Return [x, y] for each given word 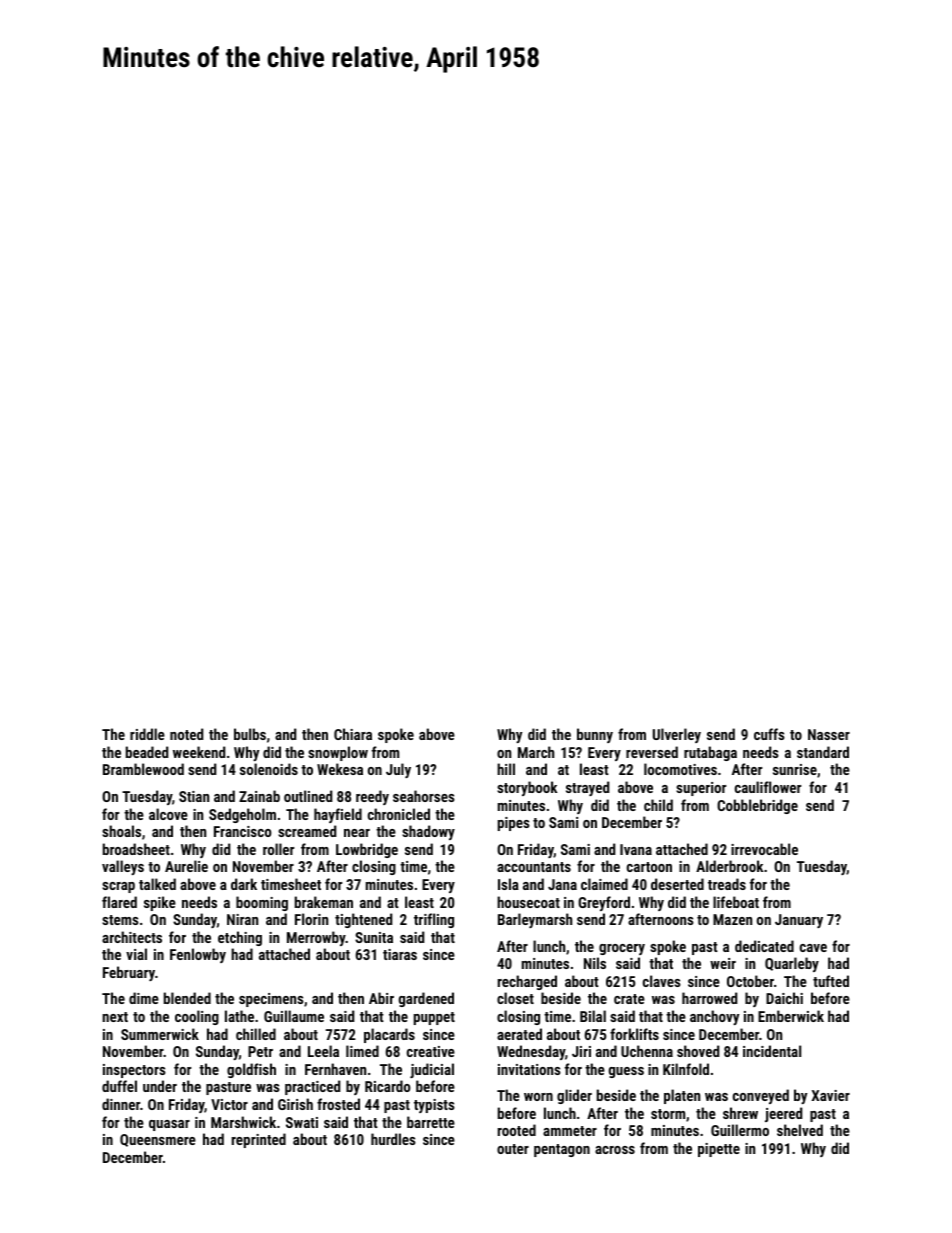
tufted [831, 981]
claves [662, 981]
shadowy [428, 832]
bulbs [250, 734]
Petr [260, 1051]
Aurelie [186, 866]
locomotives [680, 769]
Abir [381, 998]
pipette [719, 1150]
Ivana [636, 849]
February [129, 973]
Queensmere [158, 1140]
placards [389, 1035]
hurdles [393, 1139]
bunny [595, 735]
